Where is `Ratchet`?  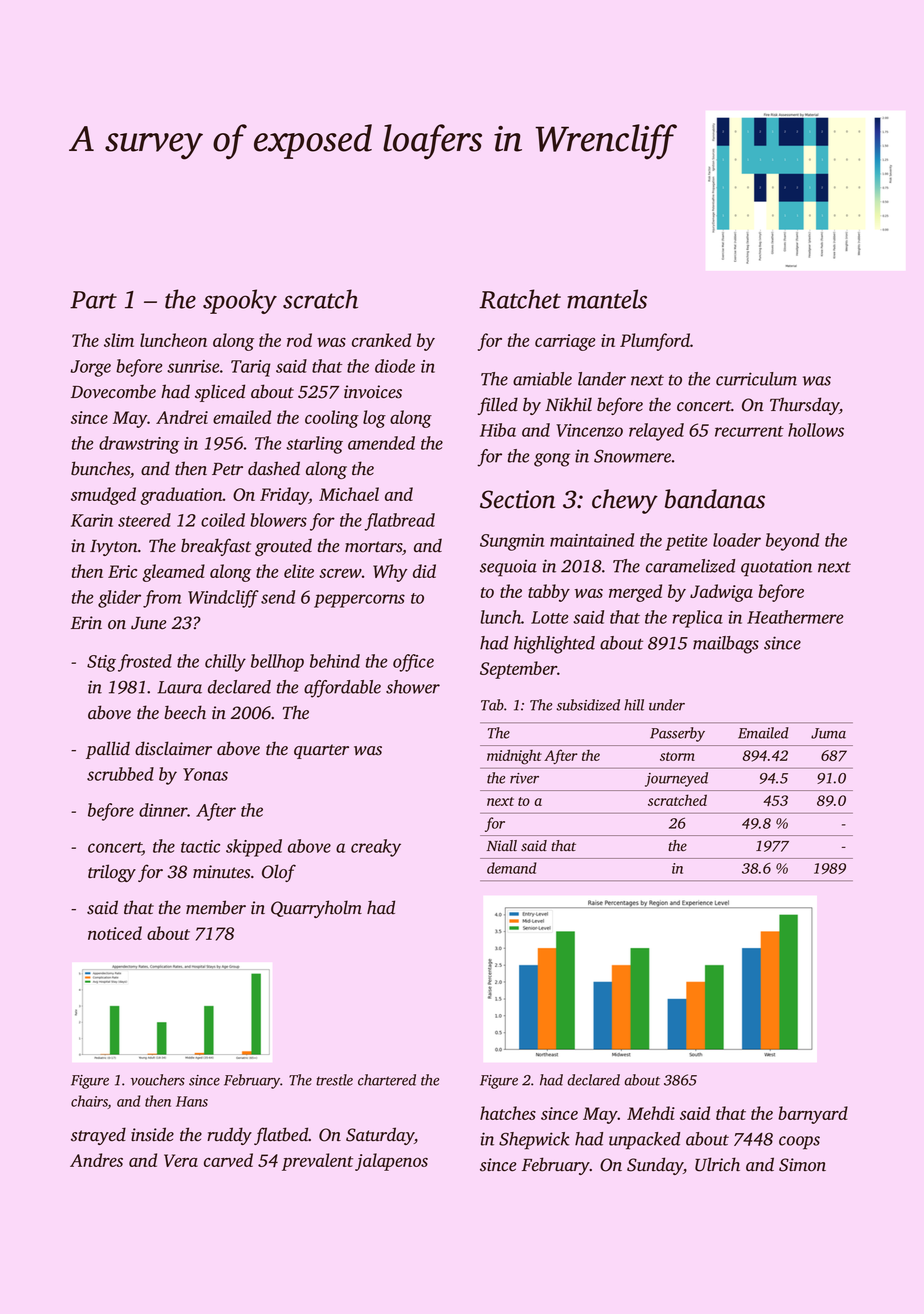
Ratchet is located at coordinates (520, 299).
